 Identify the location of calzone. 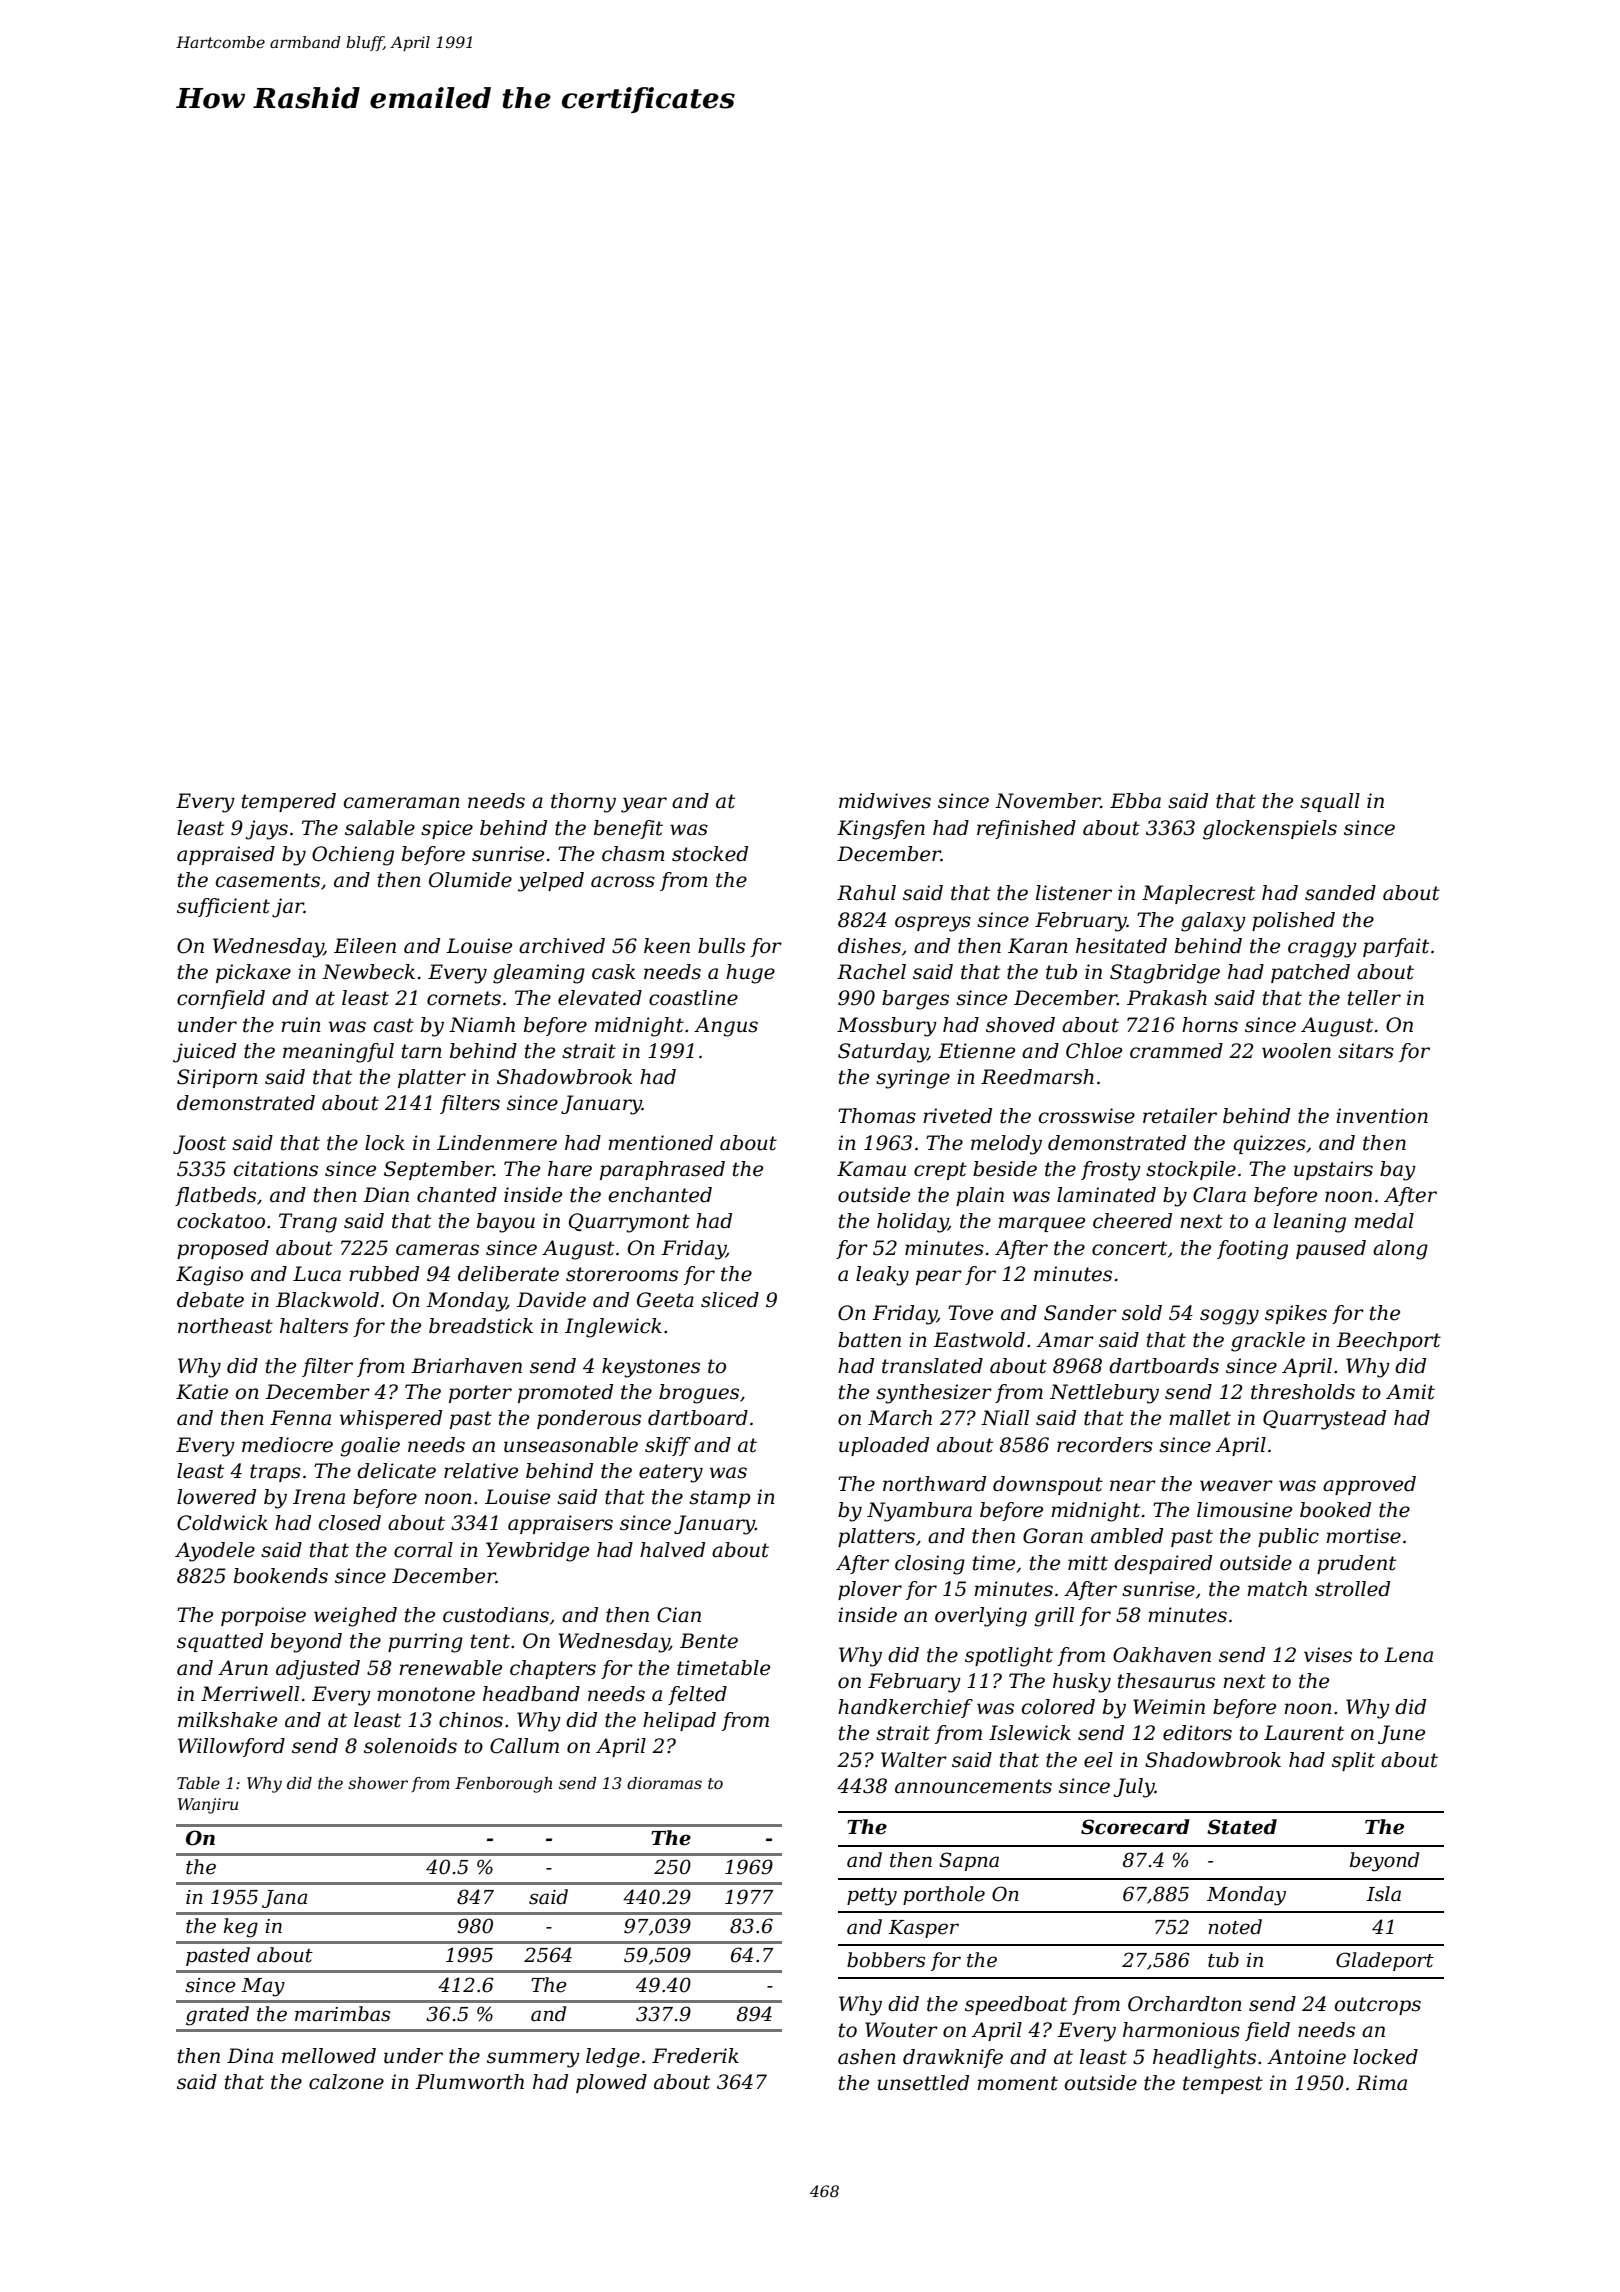
(346, 2082).
